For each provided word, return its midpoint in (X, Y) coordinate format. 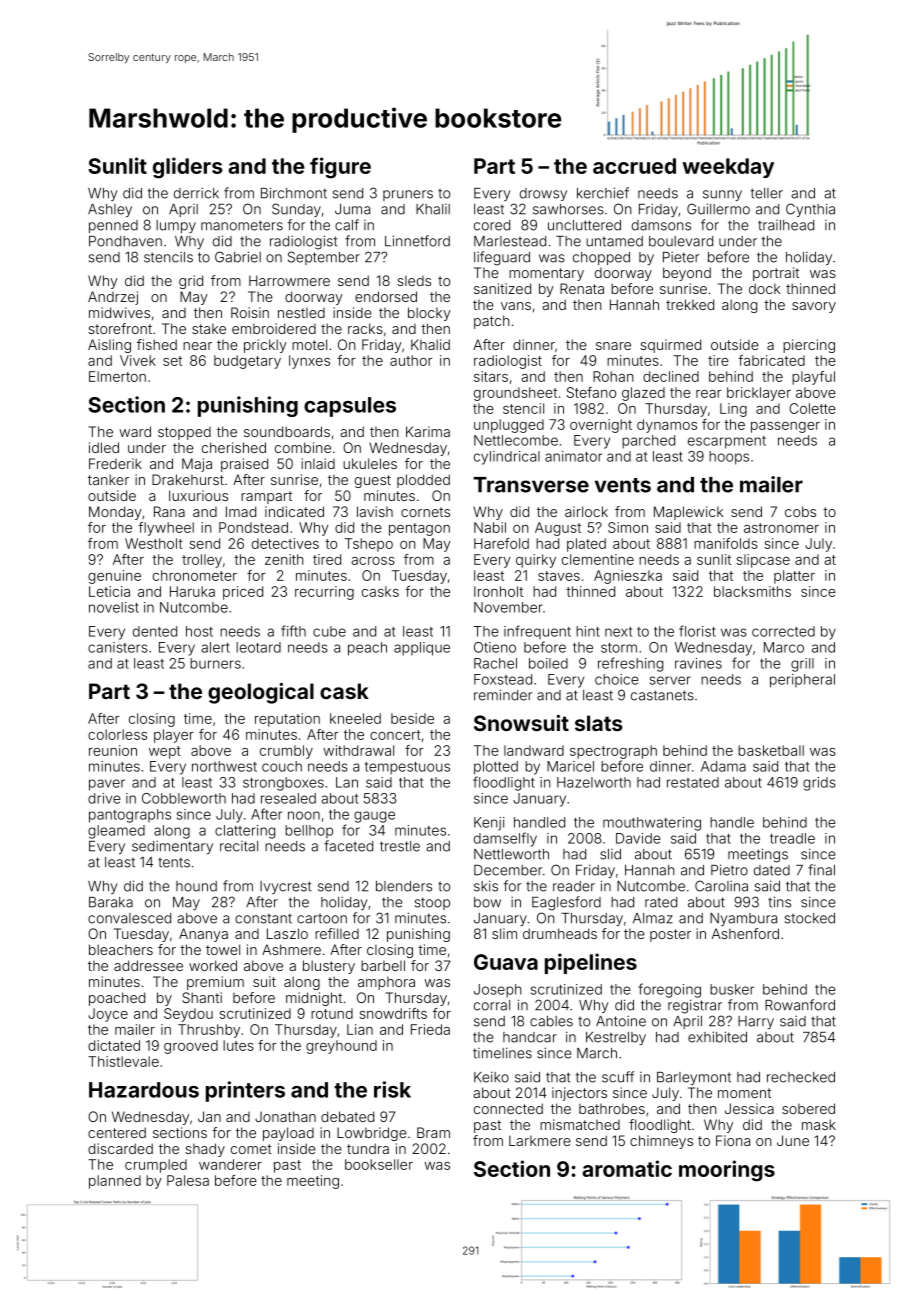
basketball (771, 750)
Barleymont (694, 1078)
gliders (188, 168)
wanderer (230, 1164)
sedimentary (172, 847)
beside (412, 718)
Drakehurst (188, 479)
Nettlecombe (516, 440)
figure (340, 168)
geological (261, 693)
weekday (728, 168)
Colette (812, 408)
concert (395, 735)
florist (697, 631)
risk (392, 1089)
